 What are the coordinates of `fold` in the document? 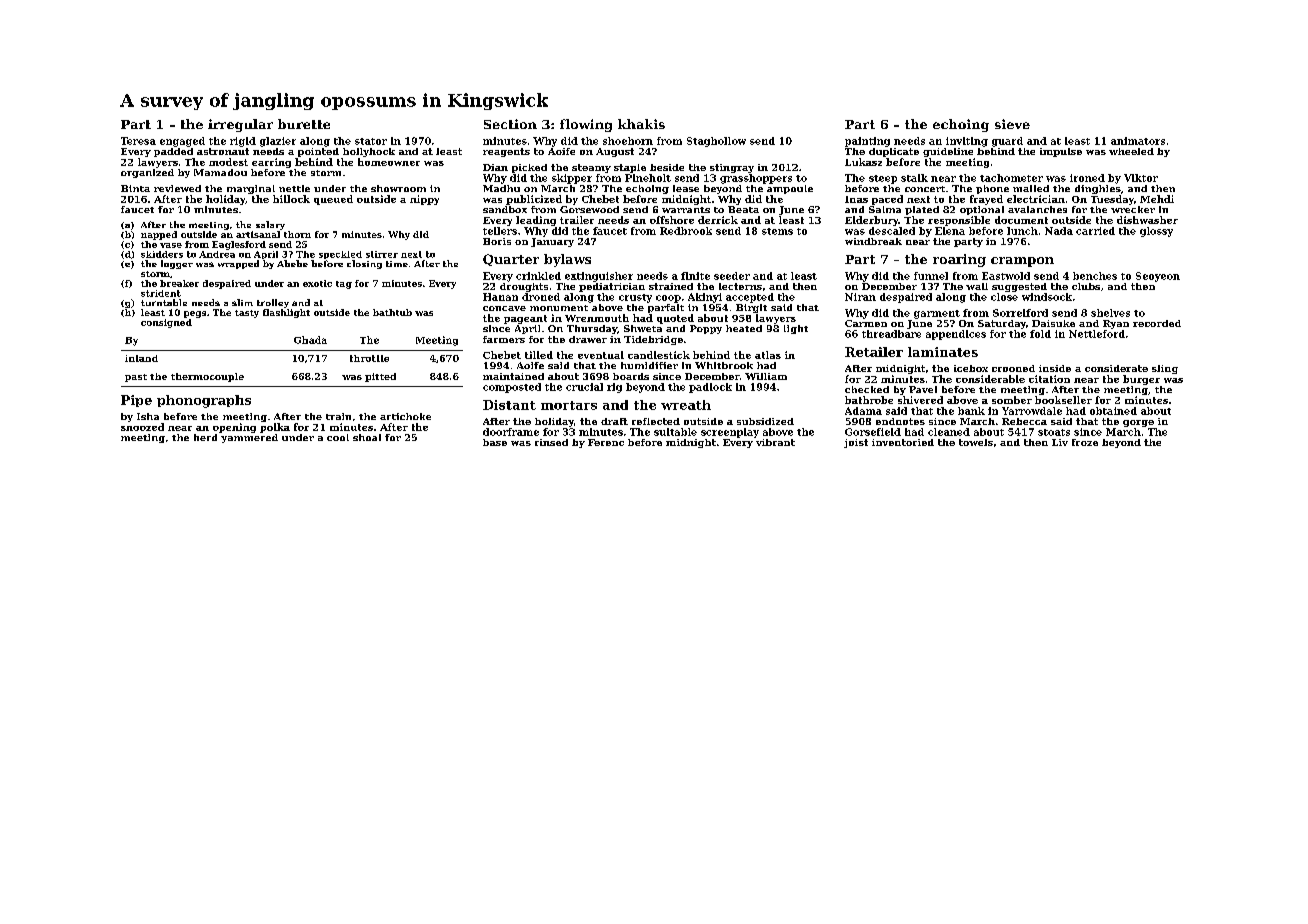 It's located at (1040, 334).
